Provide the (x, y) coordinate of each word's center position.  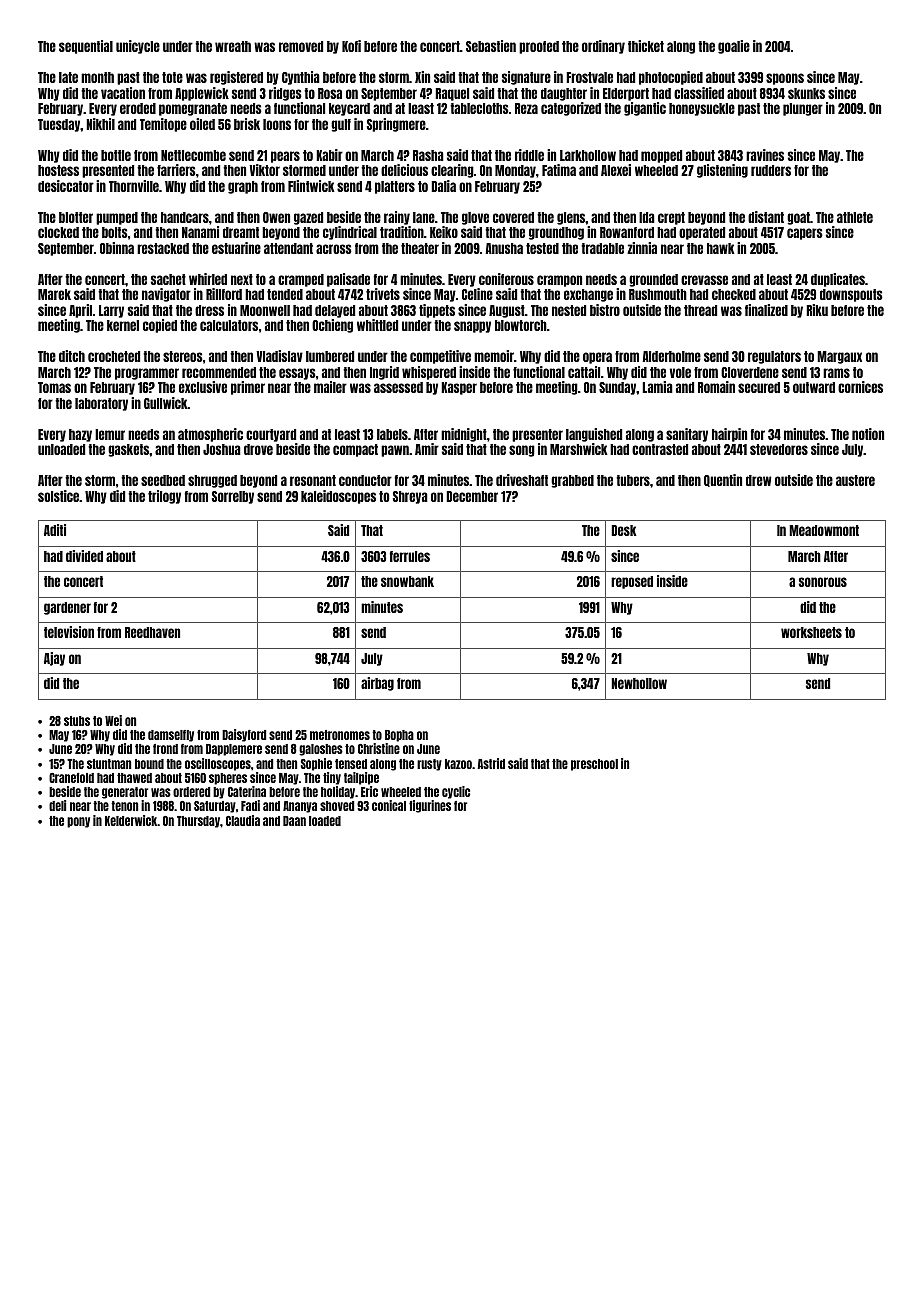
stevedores (779, 449)
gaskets (129, 450)
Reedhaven (152, 632)
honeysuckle (702, 109)
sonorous (823, 582)
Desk (624, 530)
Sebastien (491, 46)
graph (243, 187)
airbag (377, 684)
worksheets (811, 632)
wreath (233, 46)
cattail (584, 372)
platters (395, 187)
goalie (734, 47)
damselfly (171, 736)
